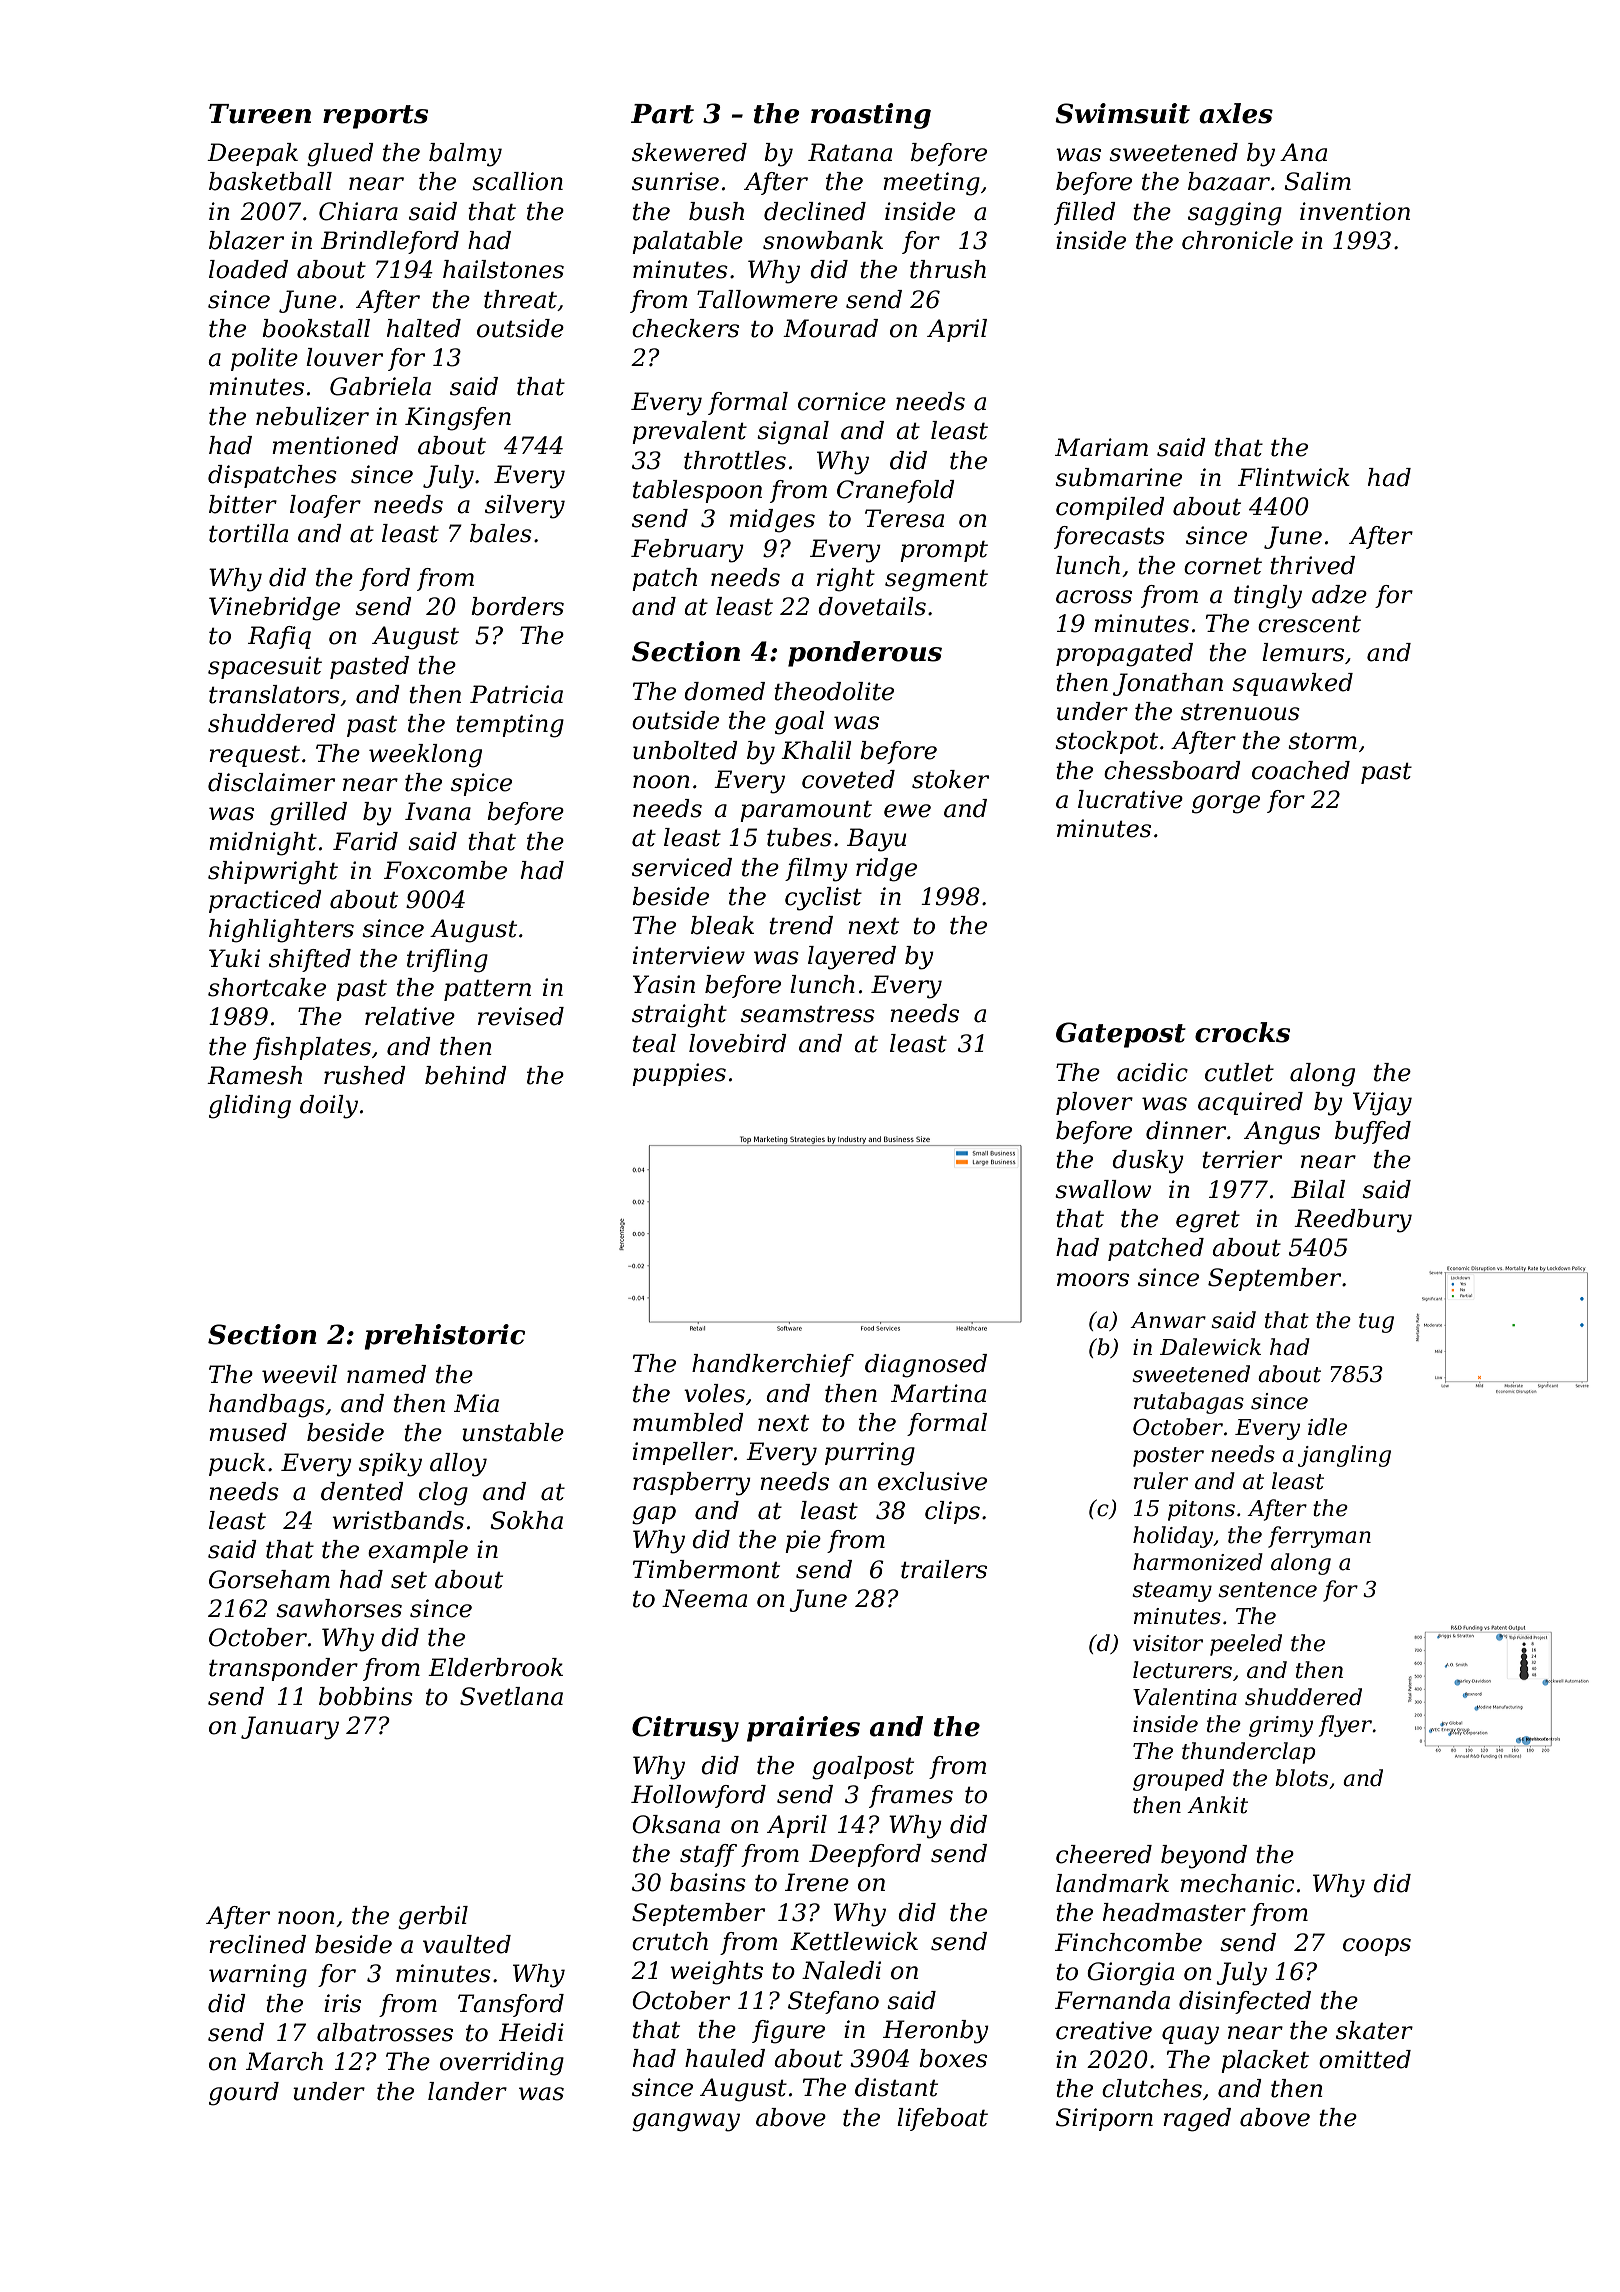 Image resolution: width=1620 pixels, height=2292 pixels. Describe the element at coordinates (823, 899) in the page. I see `cyclist` at that location.
